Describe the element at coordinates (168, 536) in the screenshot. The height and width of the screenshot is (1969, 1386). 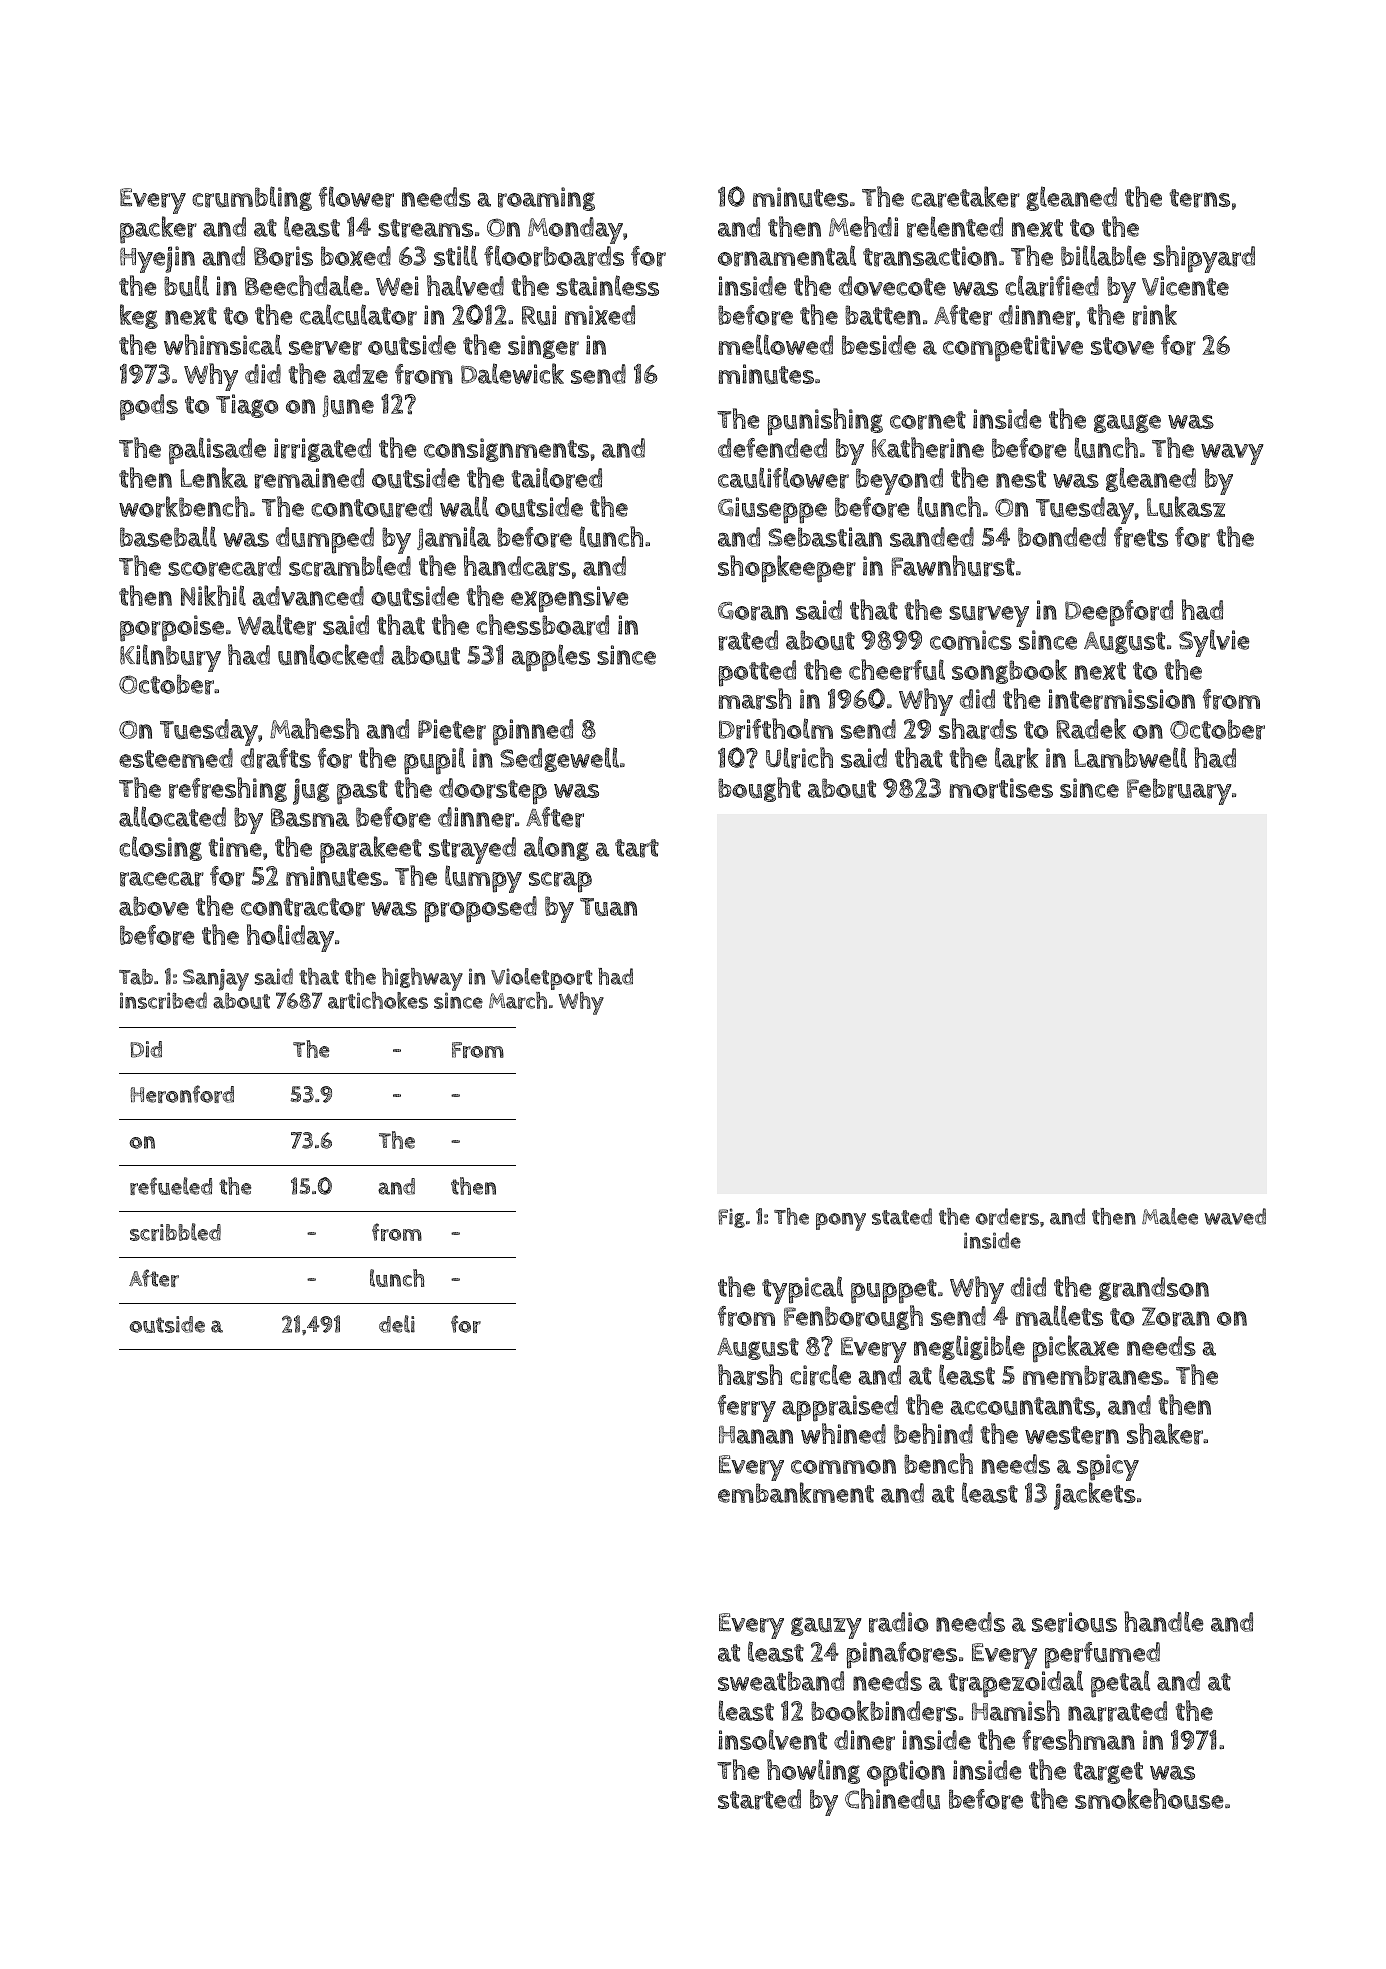
I see `baseball` at that location.
